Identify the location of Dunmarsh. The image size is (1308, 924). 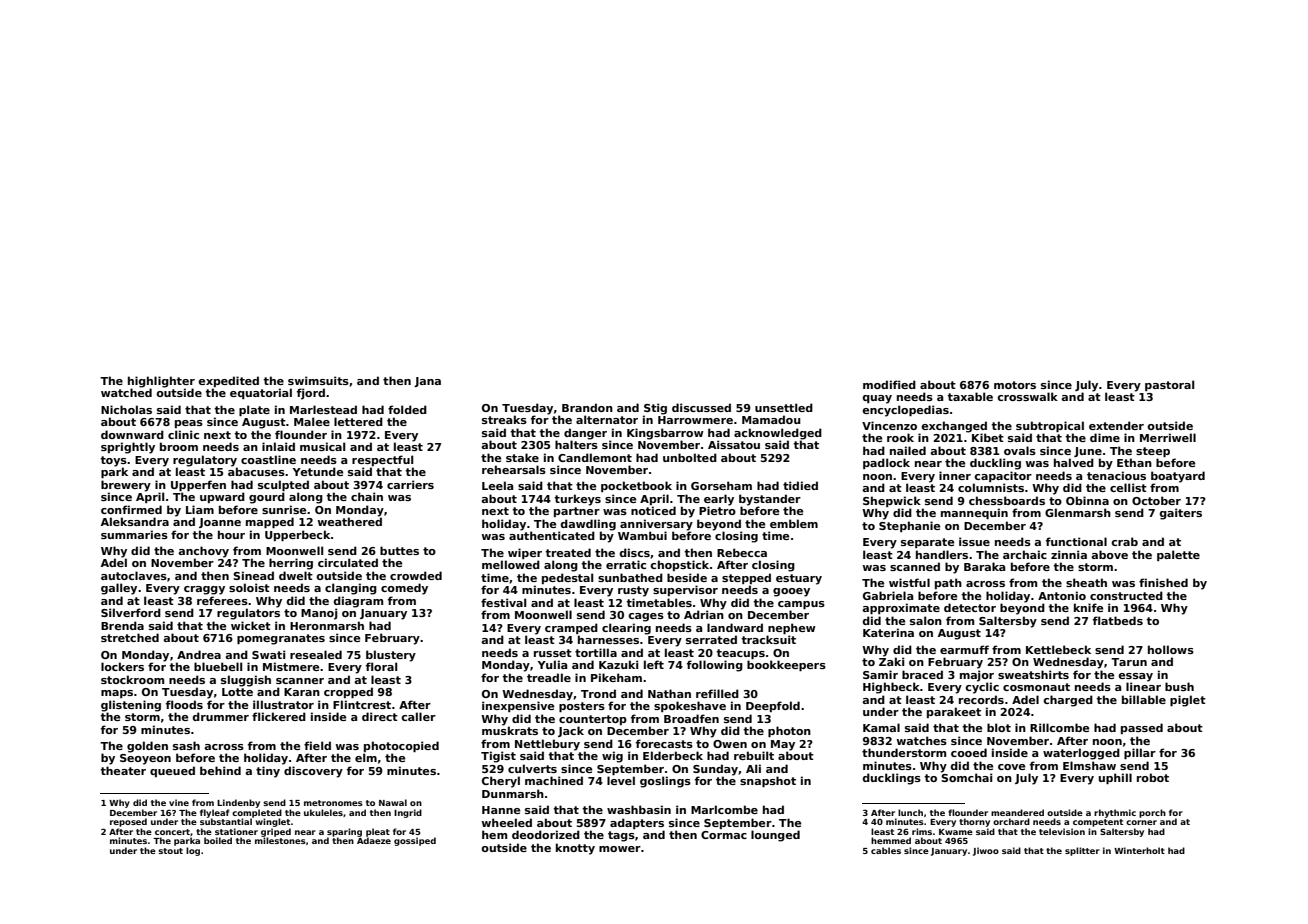
(513, 793).
